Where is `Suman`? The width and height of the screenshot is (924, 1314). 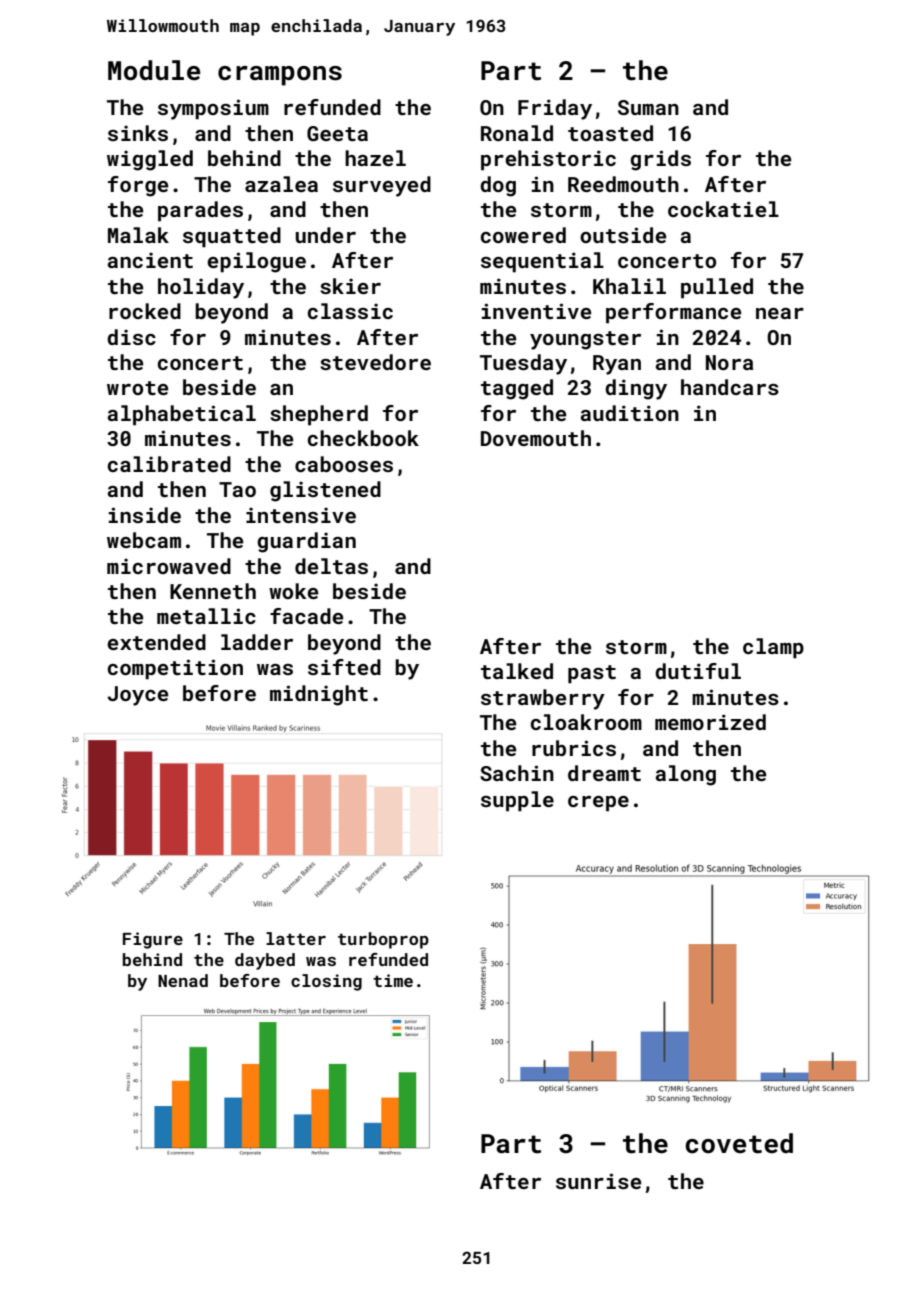 Suman is located at coordinates (648, 107).
